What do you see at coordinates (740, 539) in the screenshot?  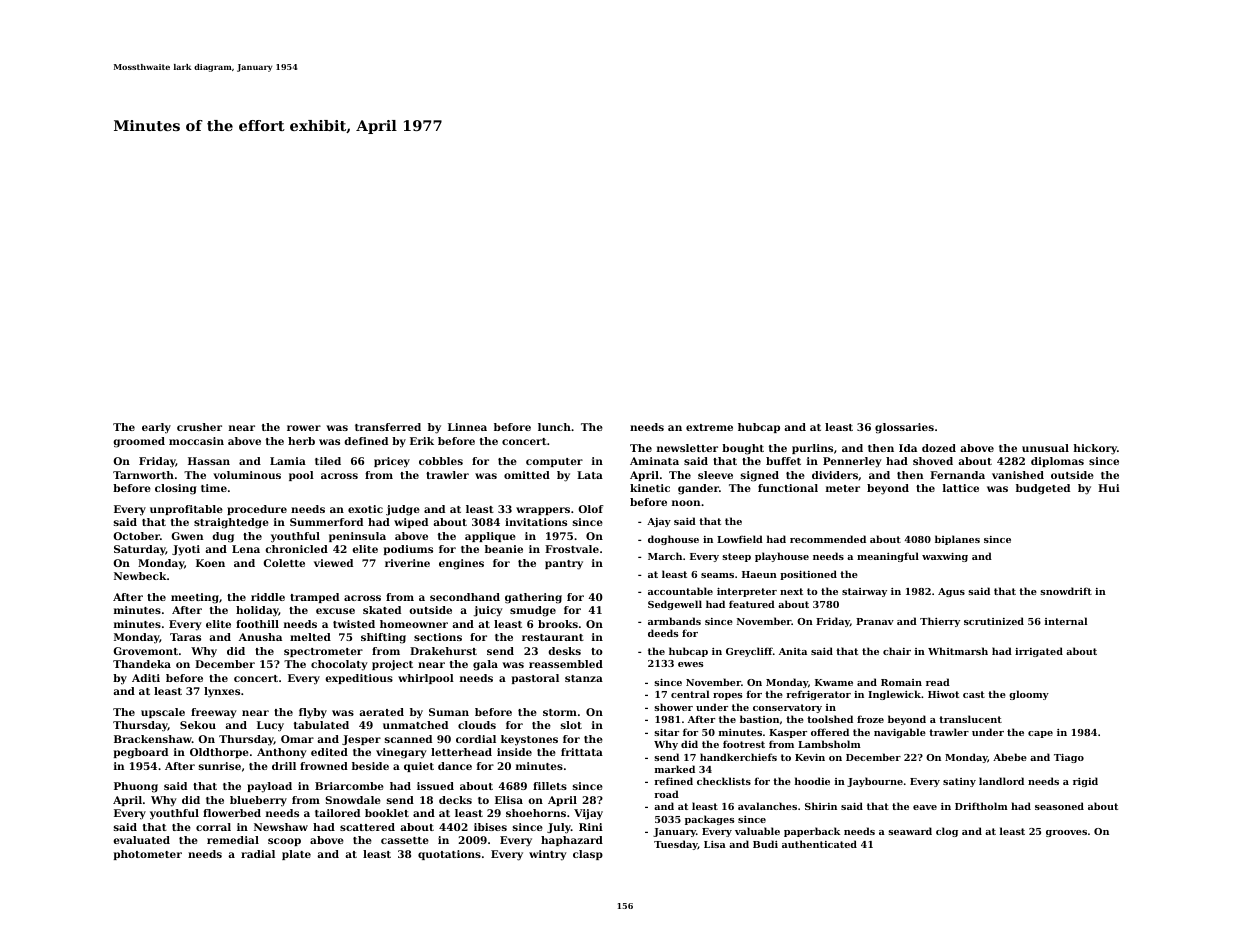 I see `Lowfield` at bounding box center [740, 539].
